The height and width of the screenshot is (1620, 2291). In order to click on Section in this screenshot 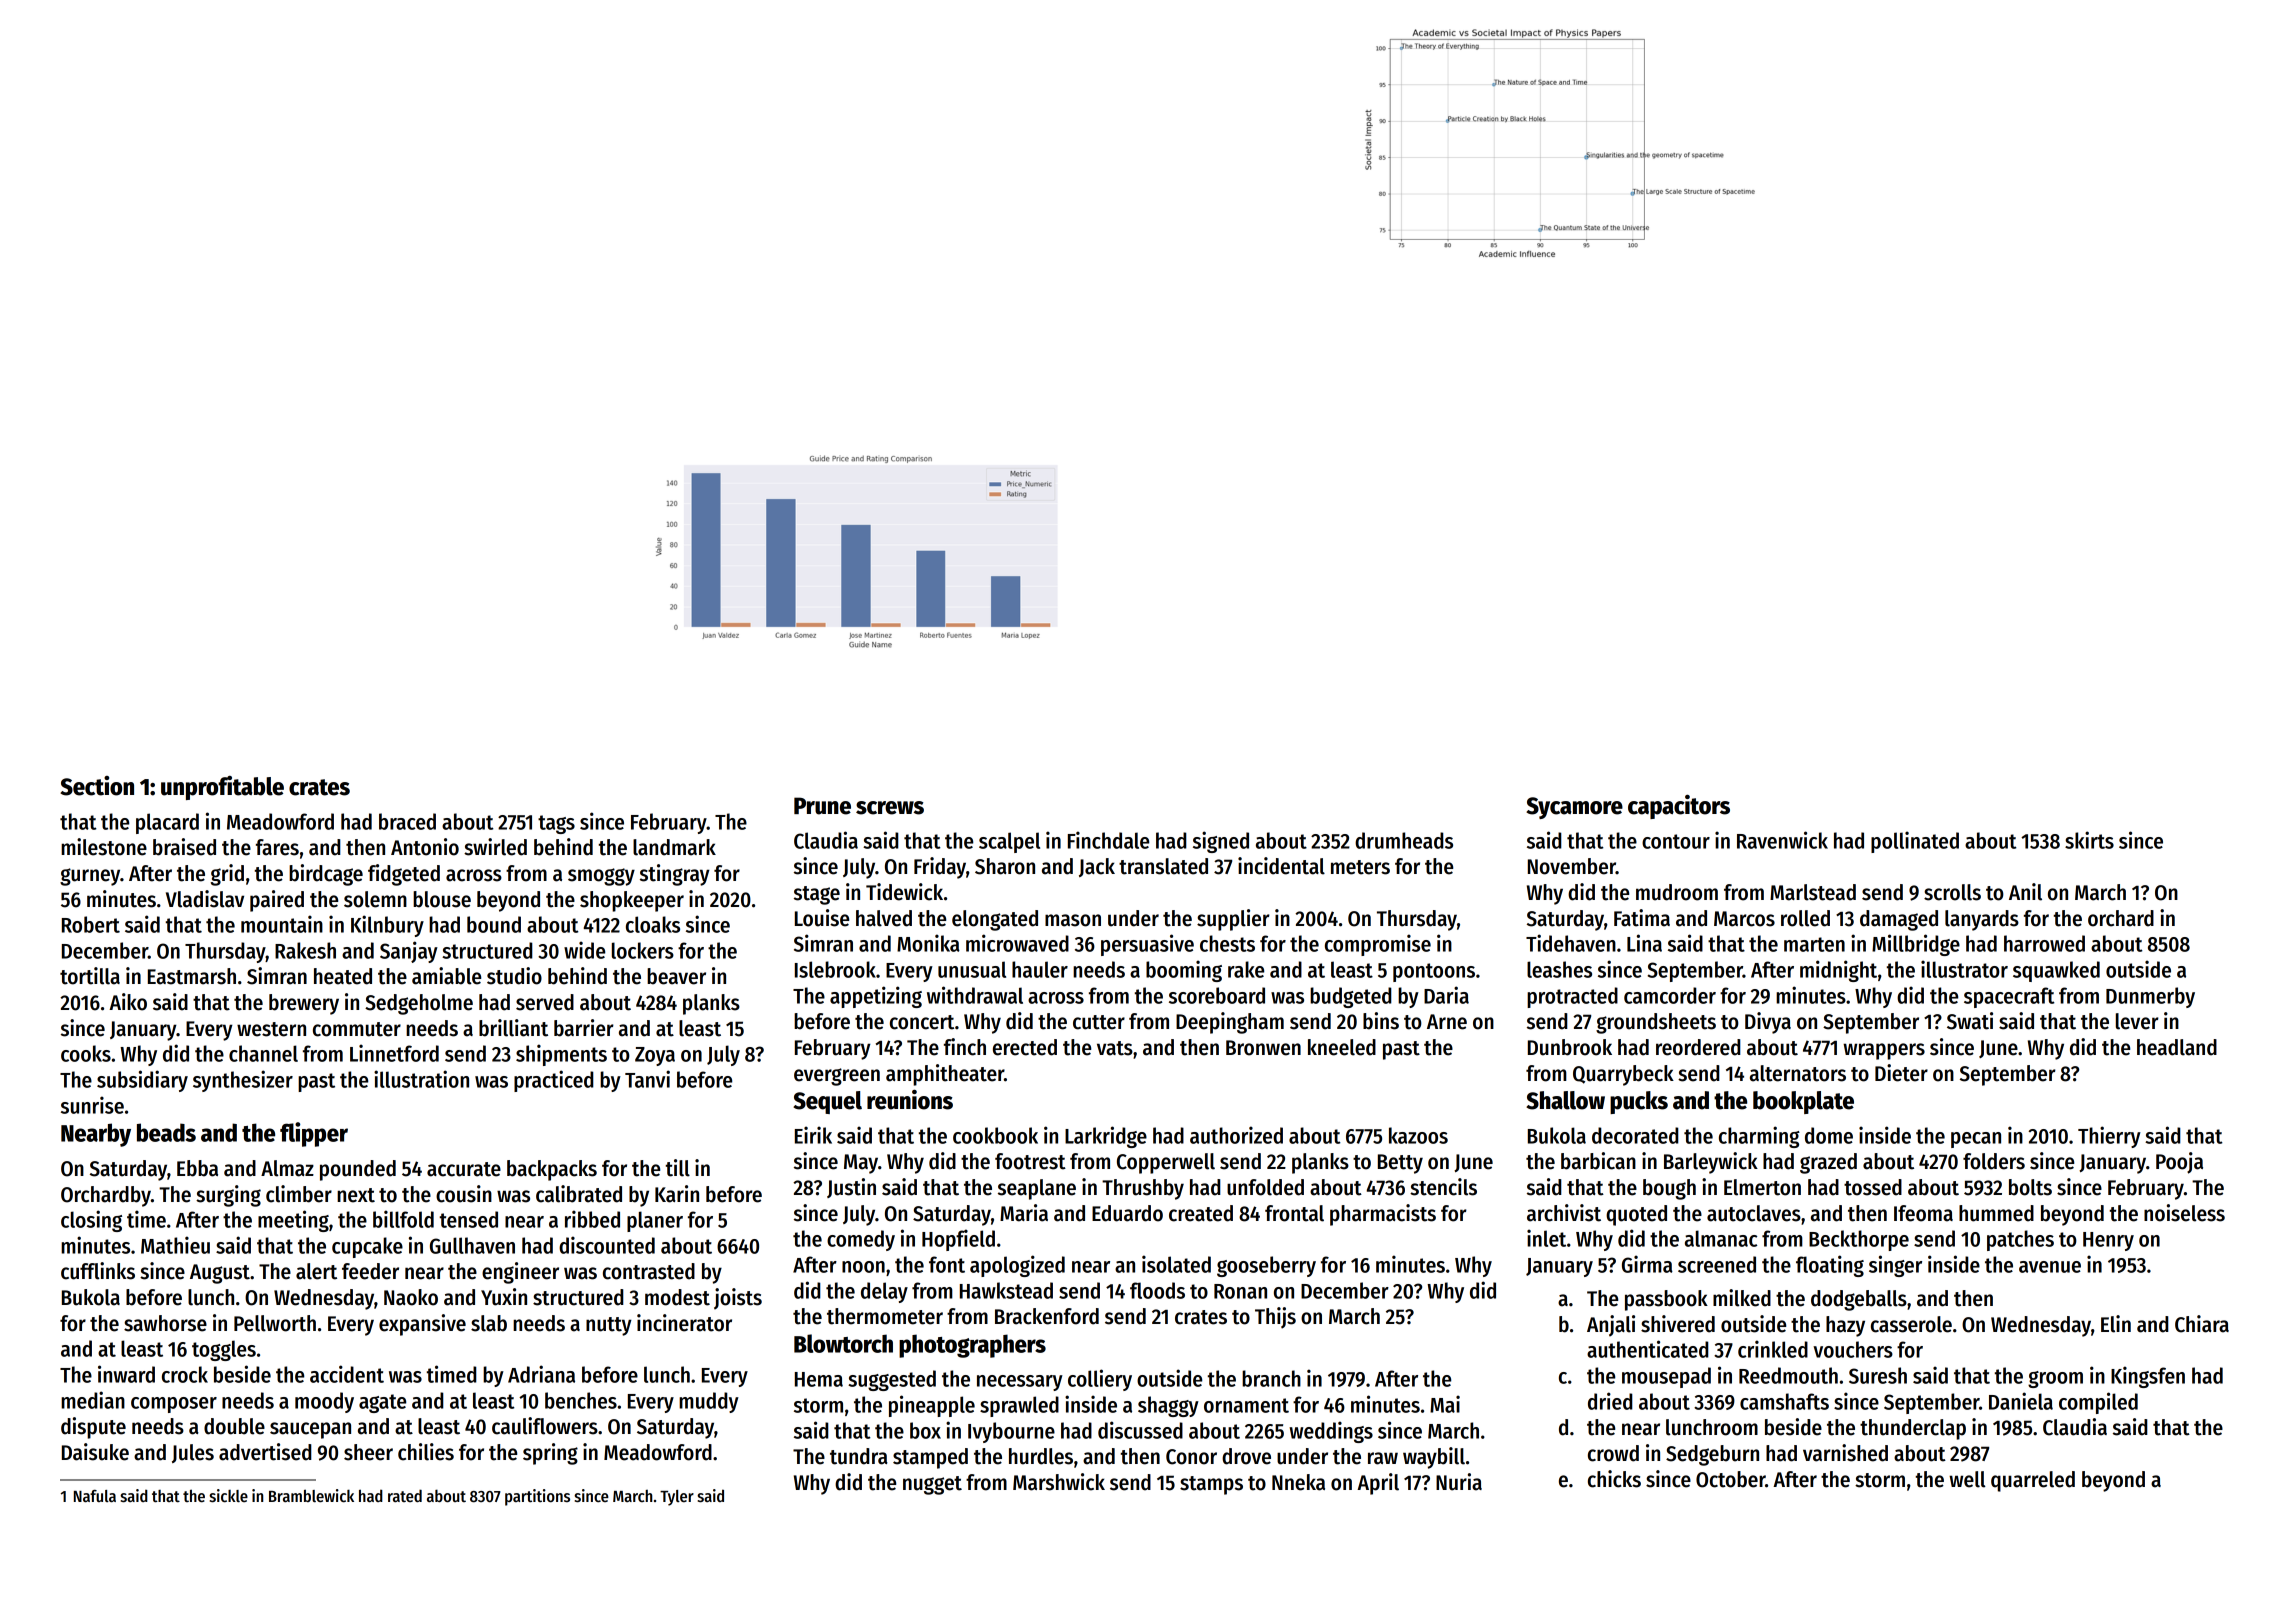, I will do `click(97, 786)`.
